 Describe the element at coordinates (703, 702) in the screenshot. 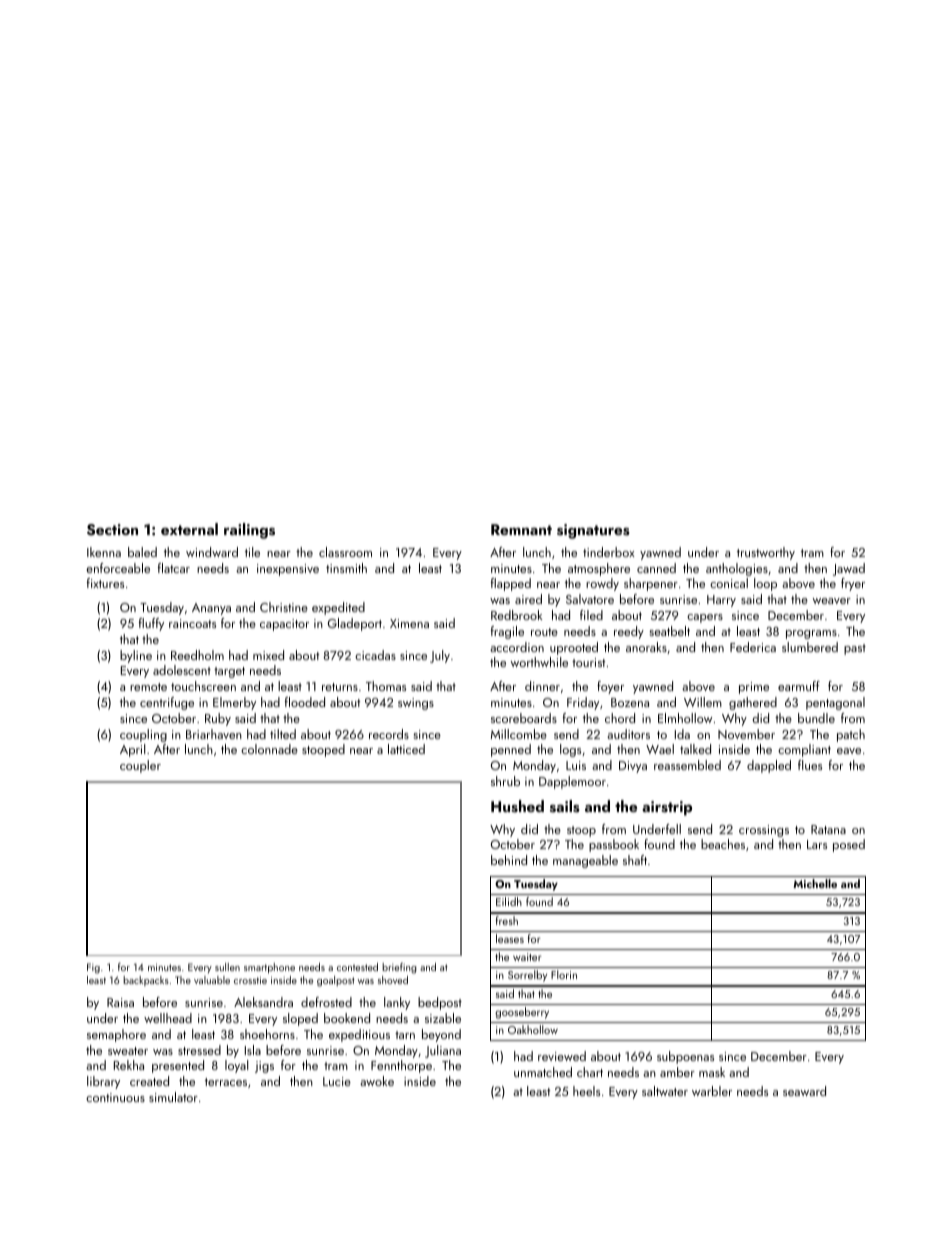

I see `Willem` at that location.
